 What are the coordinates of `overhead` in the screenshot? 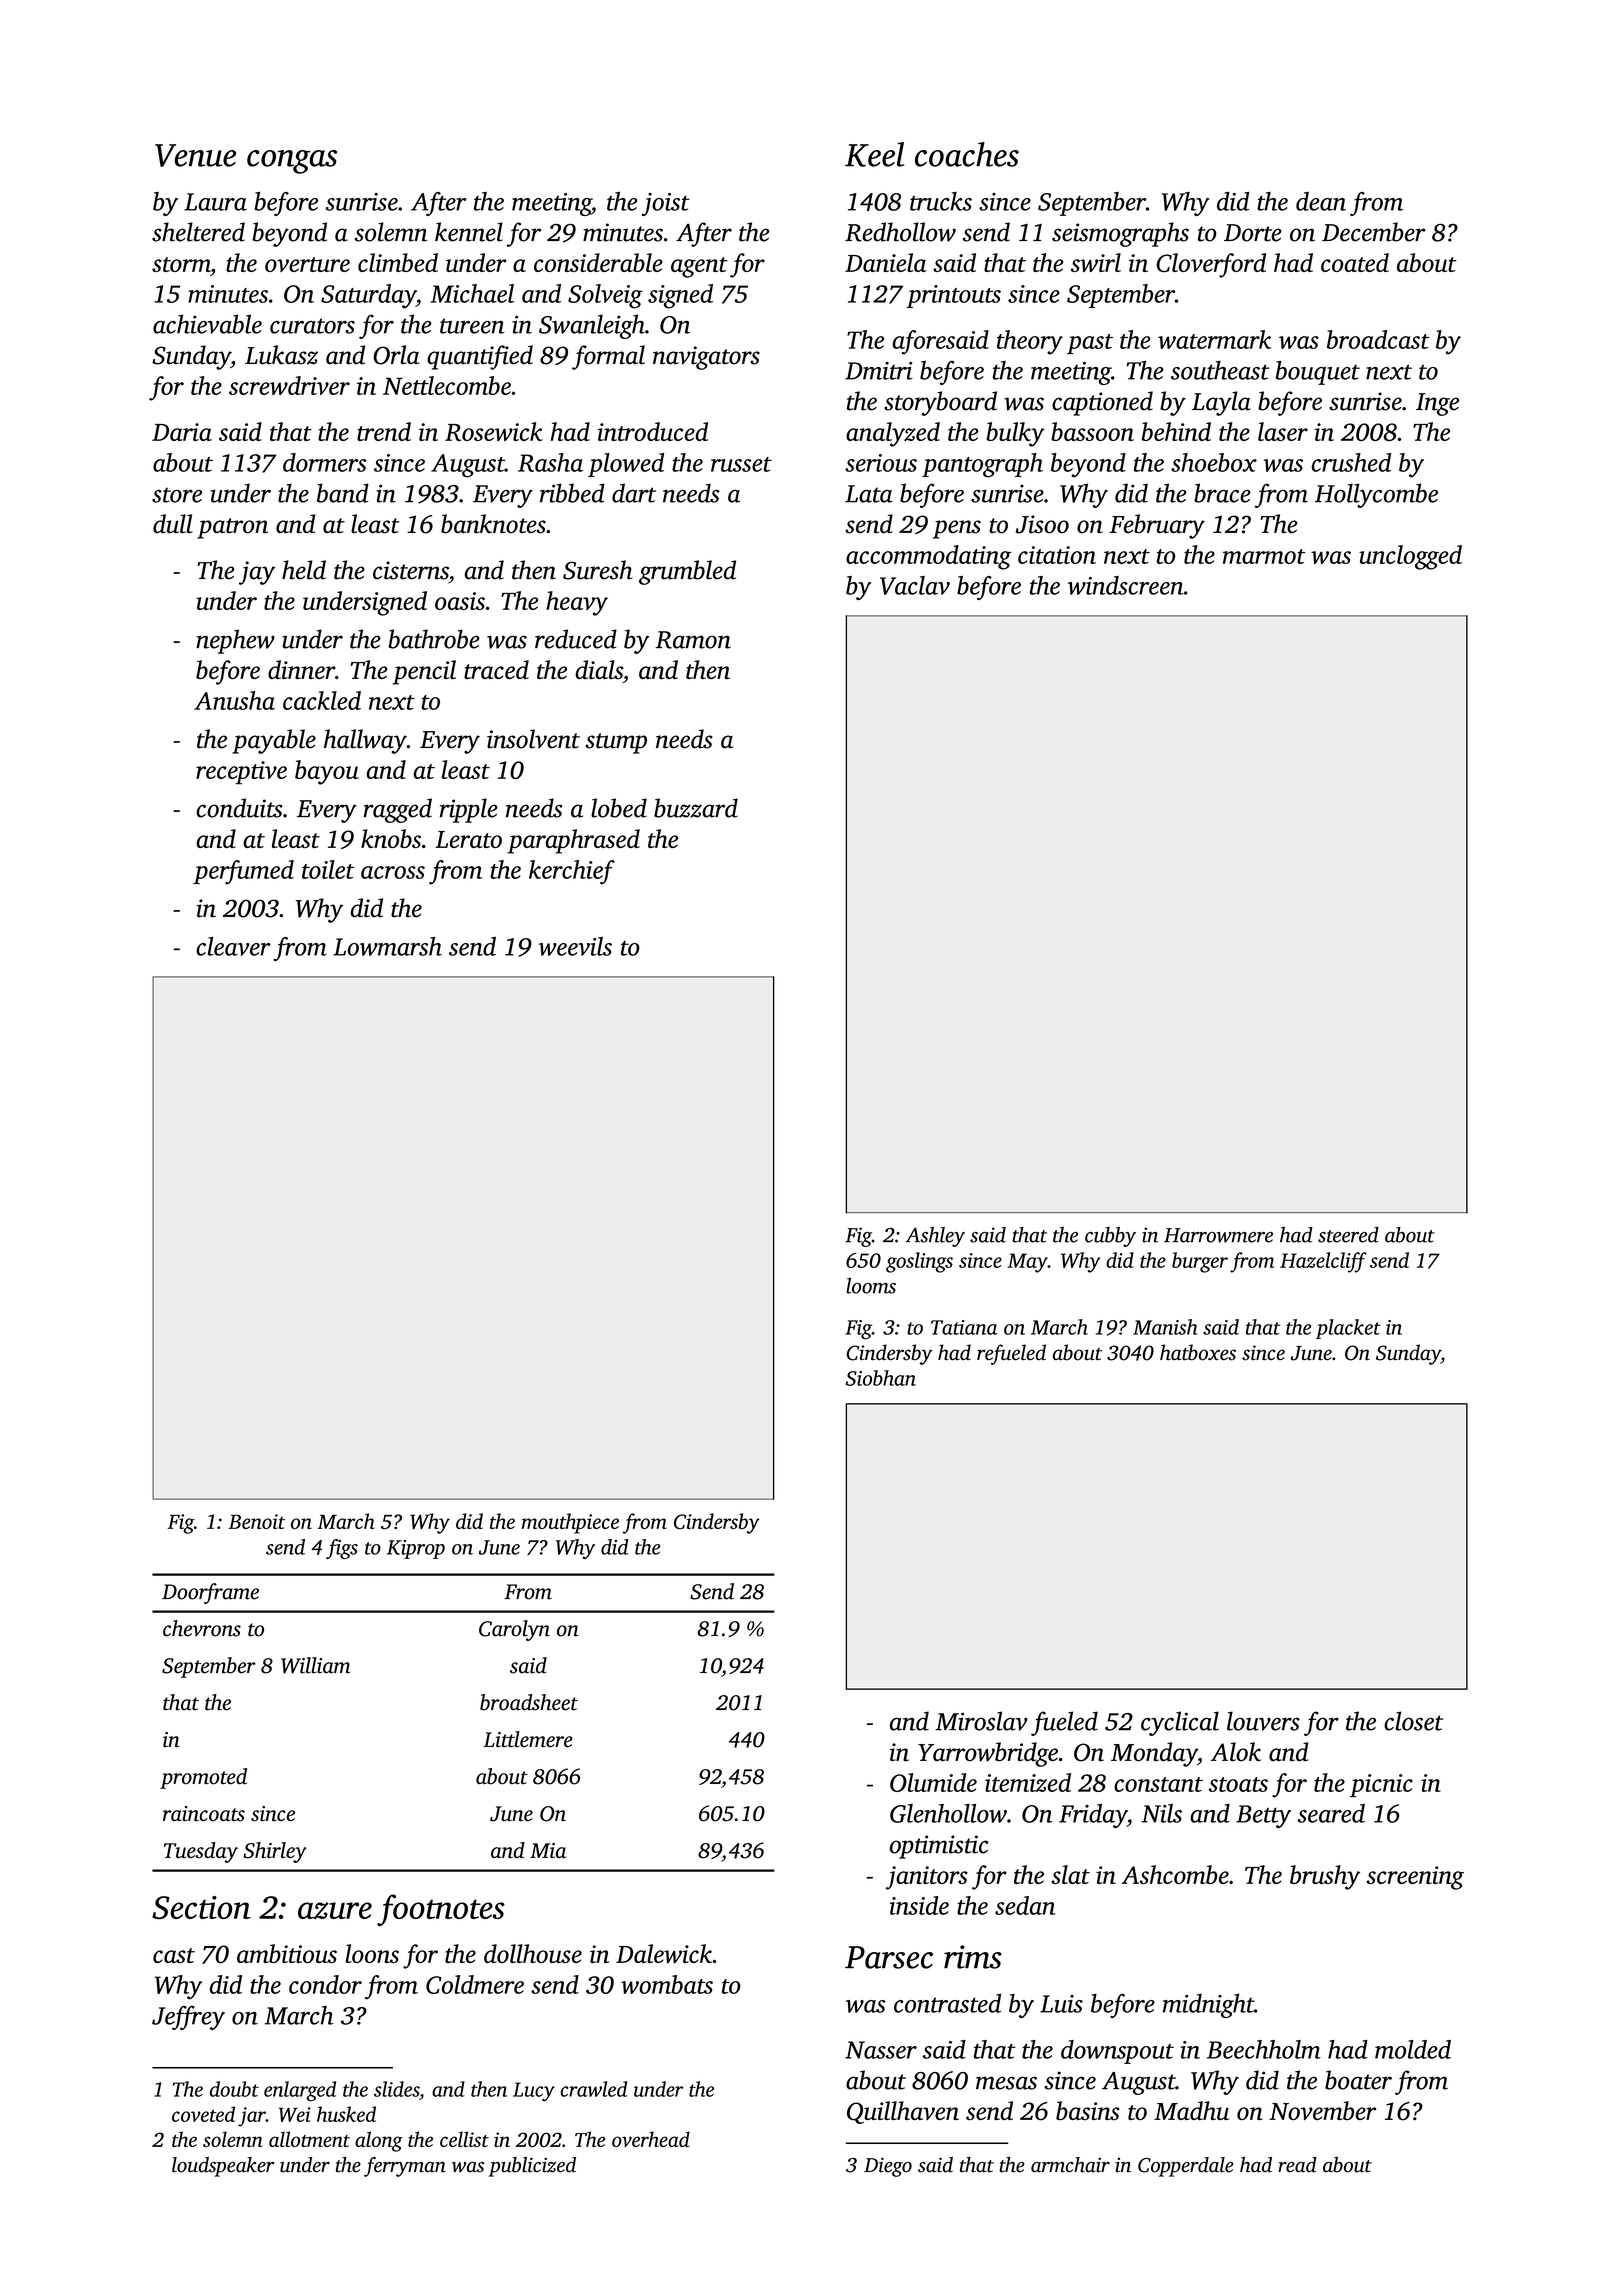 It's located at (651, 2139).
